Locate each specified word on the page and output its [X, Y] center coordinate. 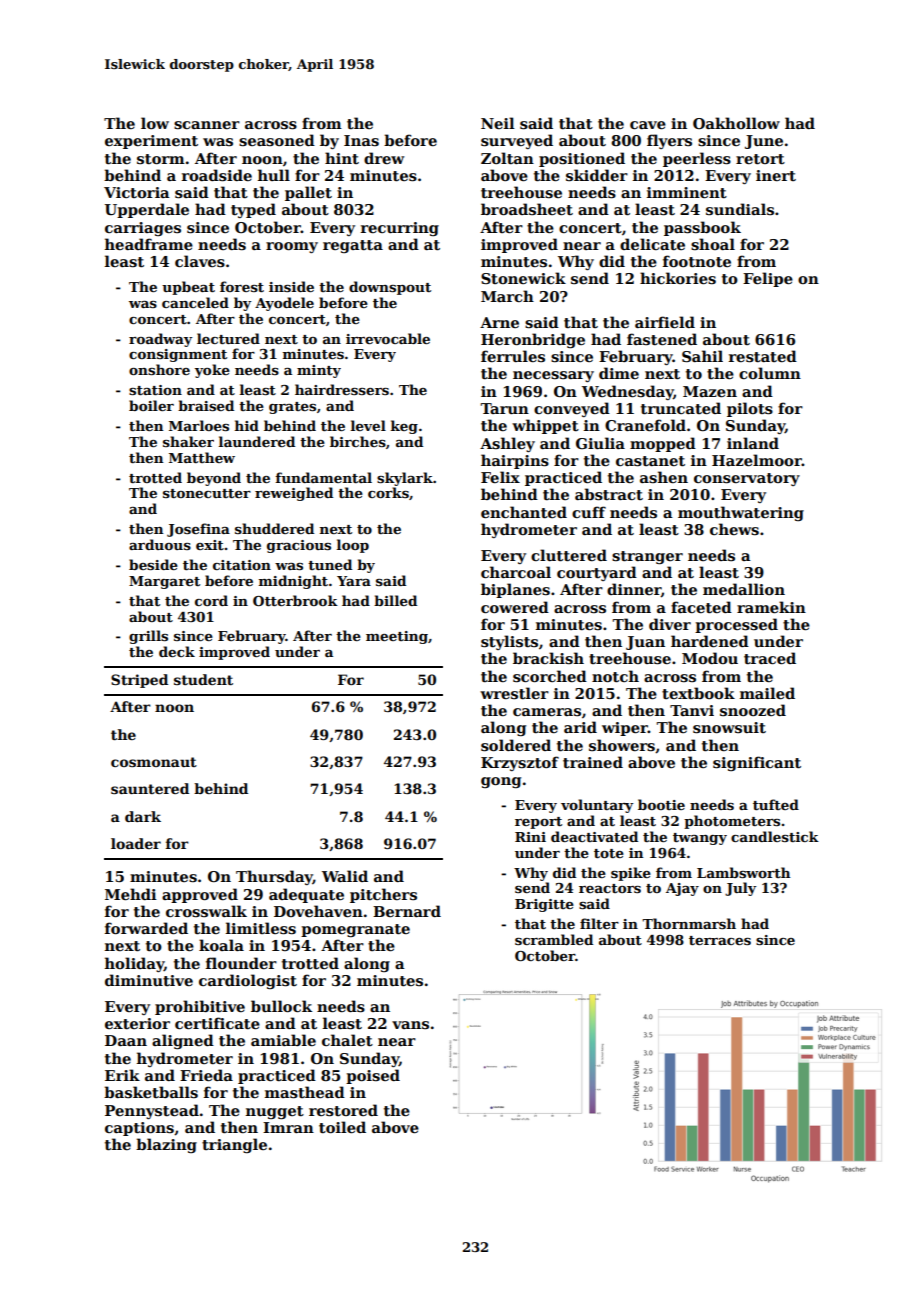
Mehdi [131, 894]
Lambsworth [743, 872]
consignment [178, 355]
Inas [361, 140]
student [203, 679]
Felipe [768, 279]
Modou [710, 658]
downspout [390, 288]
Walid [345, 876]
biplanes [515, 590]
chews [734, 529]
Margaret [164, 582]
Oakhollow [736, 123]
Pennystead [152, 1111]
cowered [515, 607]
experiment [151, 142]
